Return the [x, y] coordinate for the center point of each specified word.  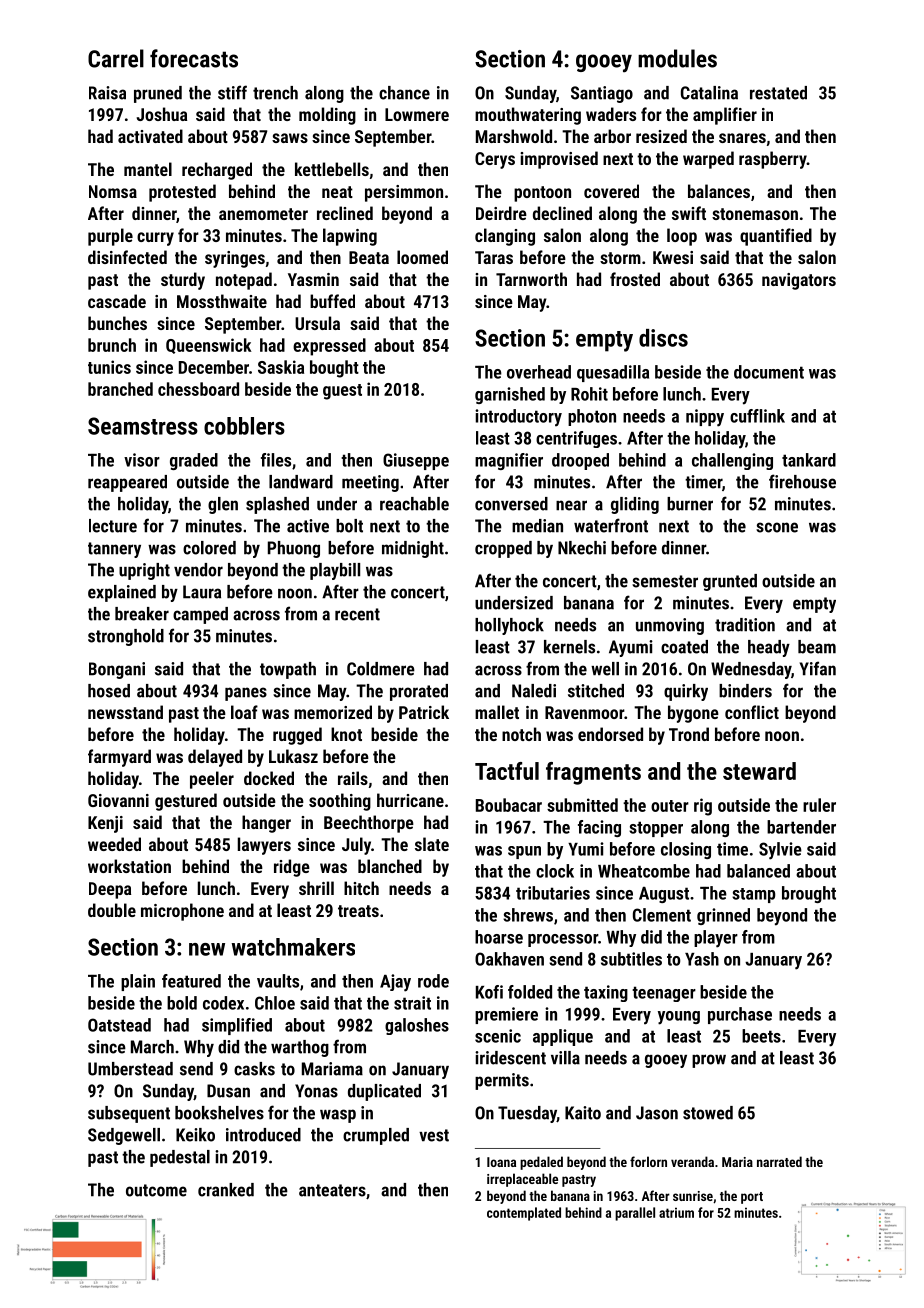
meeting [370, 483]
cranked [226, 1190]
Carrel [116, 58]
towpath [288, 670]
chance [404, 93]
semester [665, 581]
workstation [129, 866]
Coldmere [381, 669]
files [276, 460]
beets [761, 1036]
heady [769, 648]
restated [778, 93]
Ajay [395, 983]
